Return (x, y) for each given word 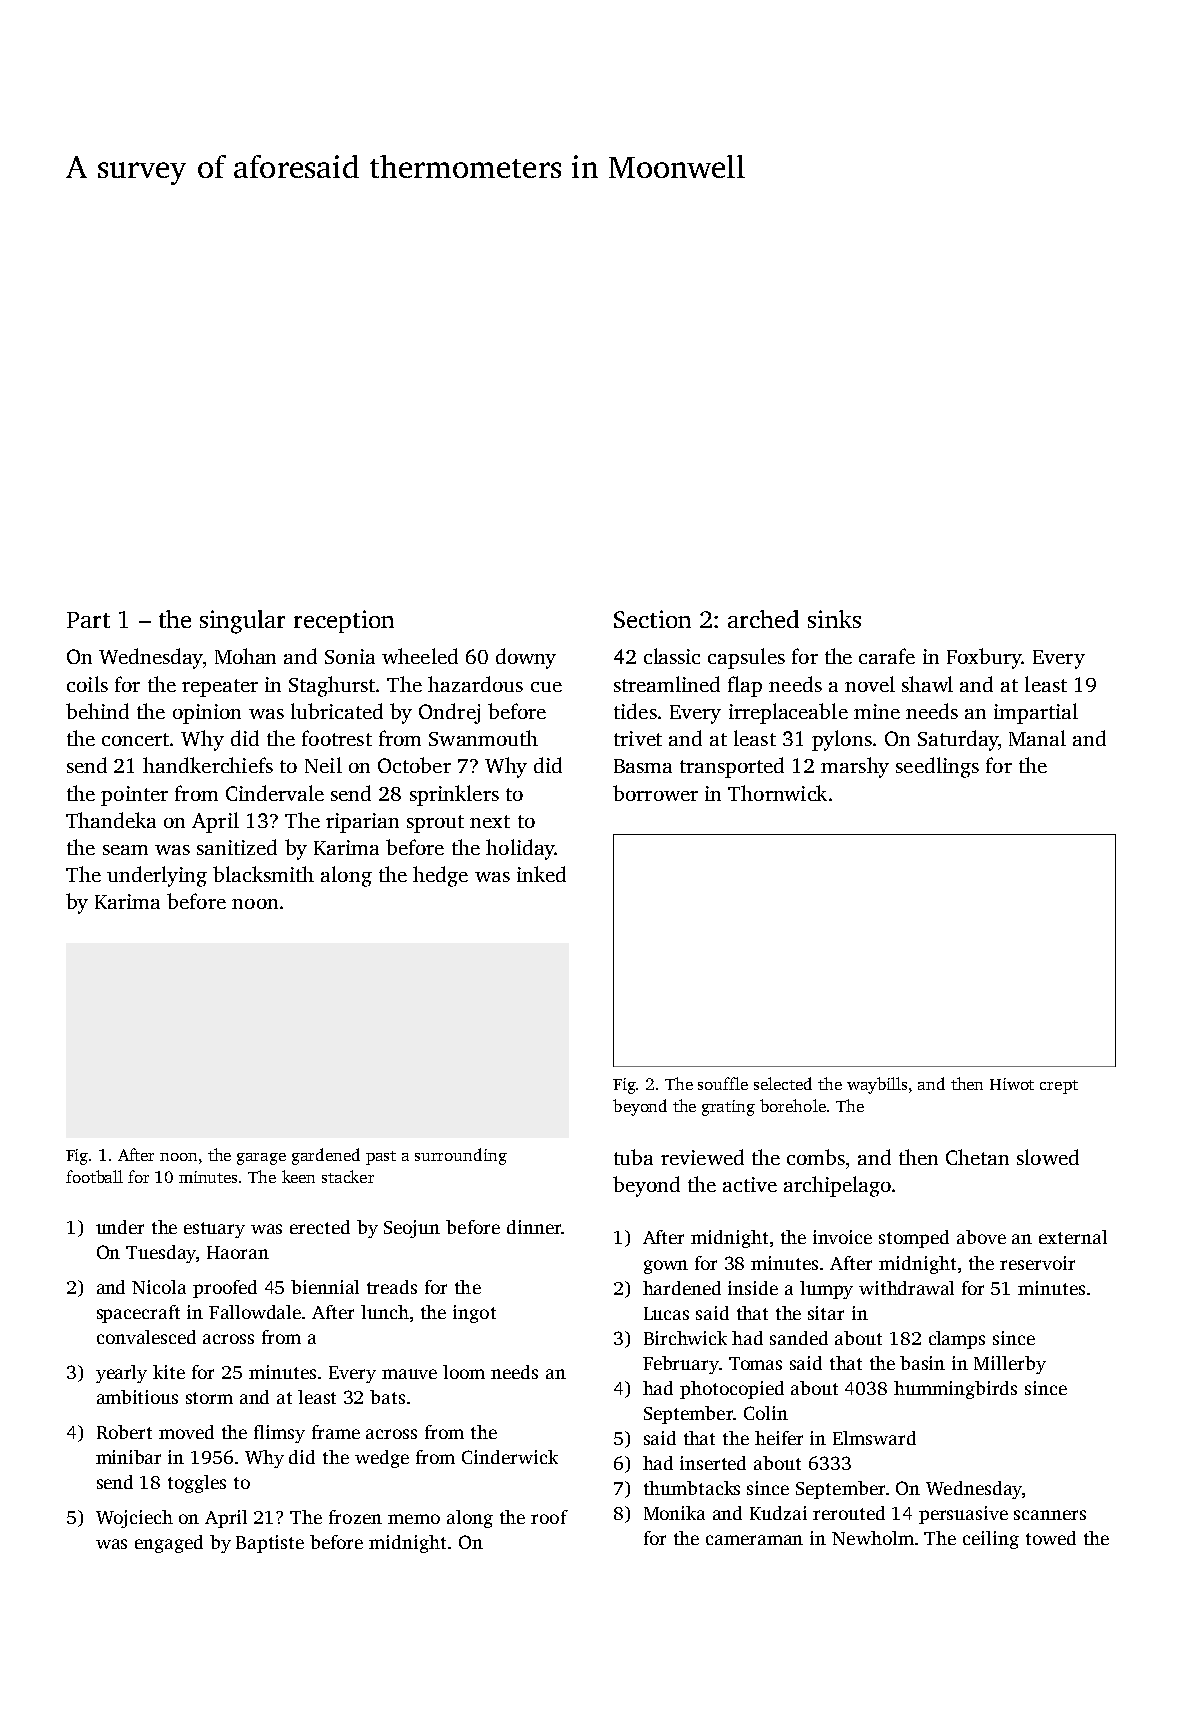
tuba (633, 1157)
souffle (723, 1083)
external (1073, 1237)
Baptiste (270, 1544)
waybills (877, 1085)
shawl (927, 684)
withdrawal (906, 1288)
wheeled (420, 656)
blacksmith (263, 874)
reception (344, 621)
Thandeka (111, 820)
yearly (121, 1374)
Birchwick (685, 1338)
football (94, 1176)
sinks (834, 619)
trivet (638, 738)
